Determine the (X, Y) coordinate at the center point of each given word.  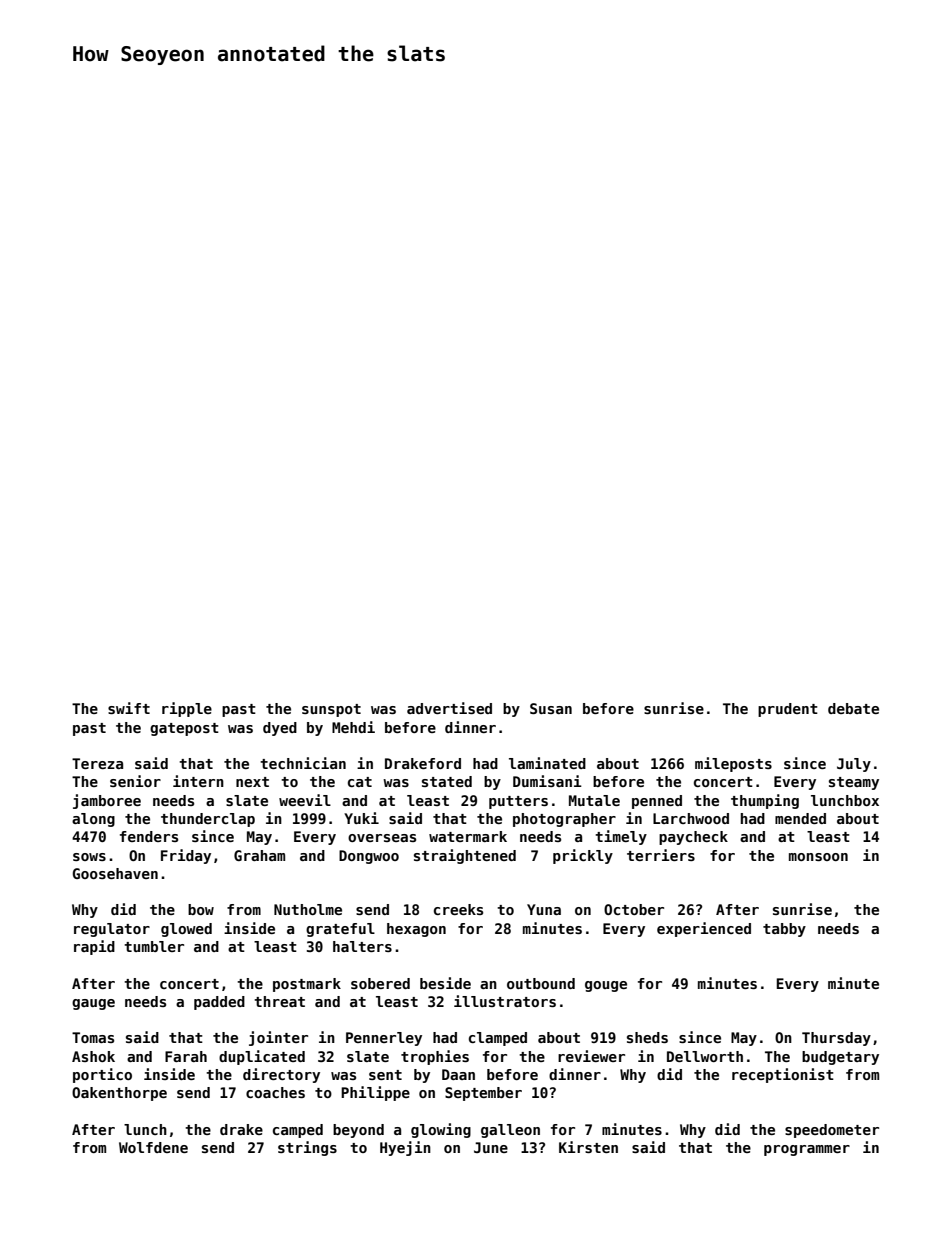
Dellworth (705, 1056)
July (854, 765)
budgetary (840, 1058)
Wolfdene (153, 1147)
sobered (380, 983)
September (483, 1094)
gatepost (184, 729)
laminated (547, 763)
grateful (340, 930)
